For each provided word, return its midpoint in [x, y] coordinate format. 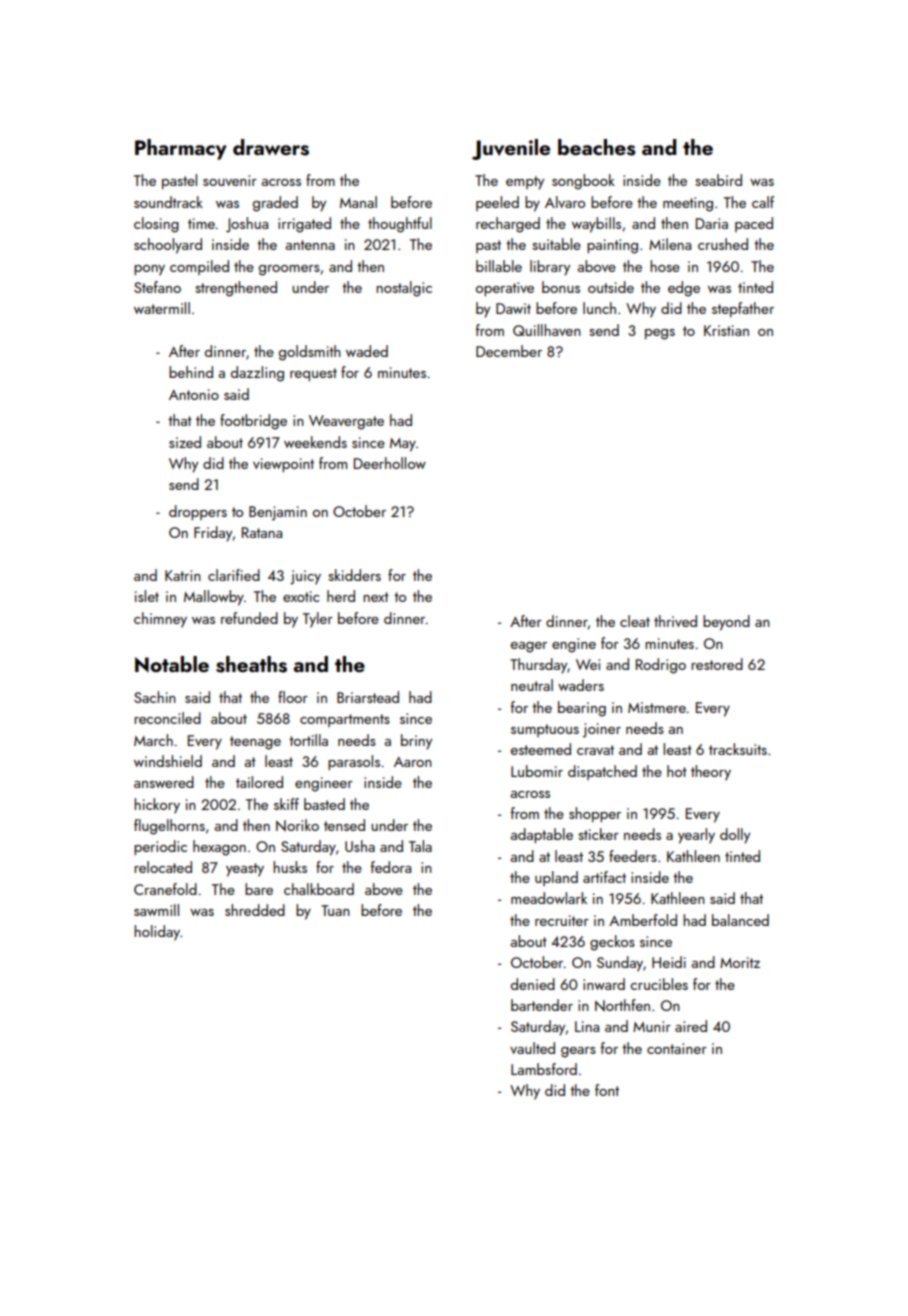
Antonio [194, 394]
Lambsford [544, 1069]
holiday [157, 933]
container [677, 1048]
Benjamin [278, 513]
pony [149, 270]
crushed [723, 244]
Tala [420, 846]
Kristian [726, 330]
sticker [598, 834]
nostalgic [404, 289]
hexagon [219, 848]
